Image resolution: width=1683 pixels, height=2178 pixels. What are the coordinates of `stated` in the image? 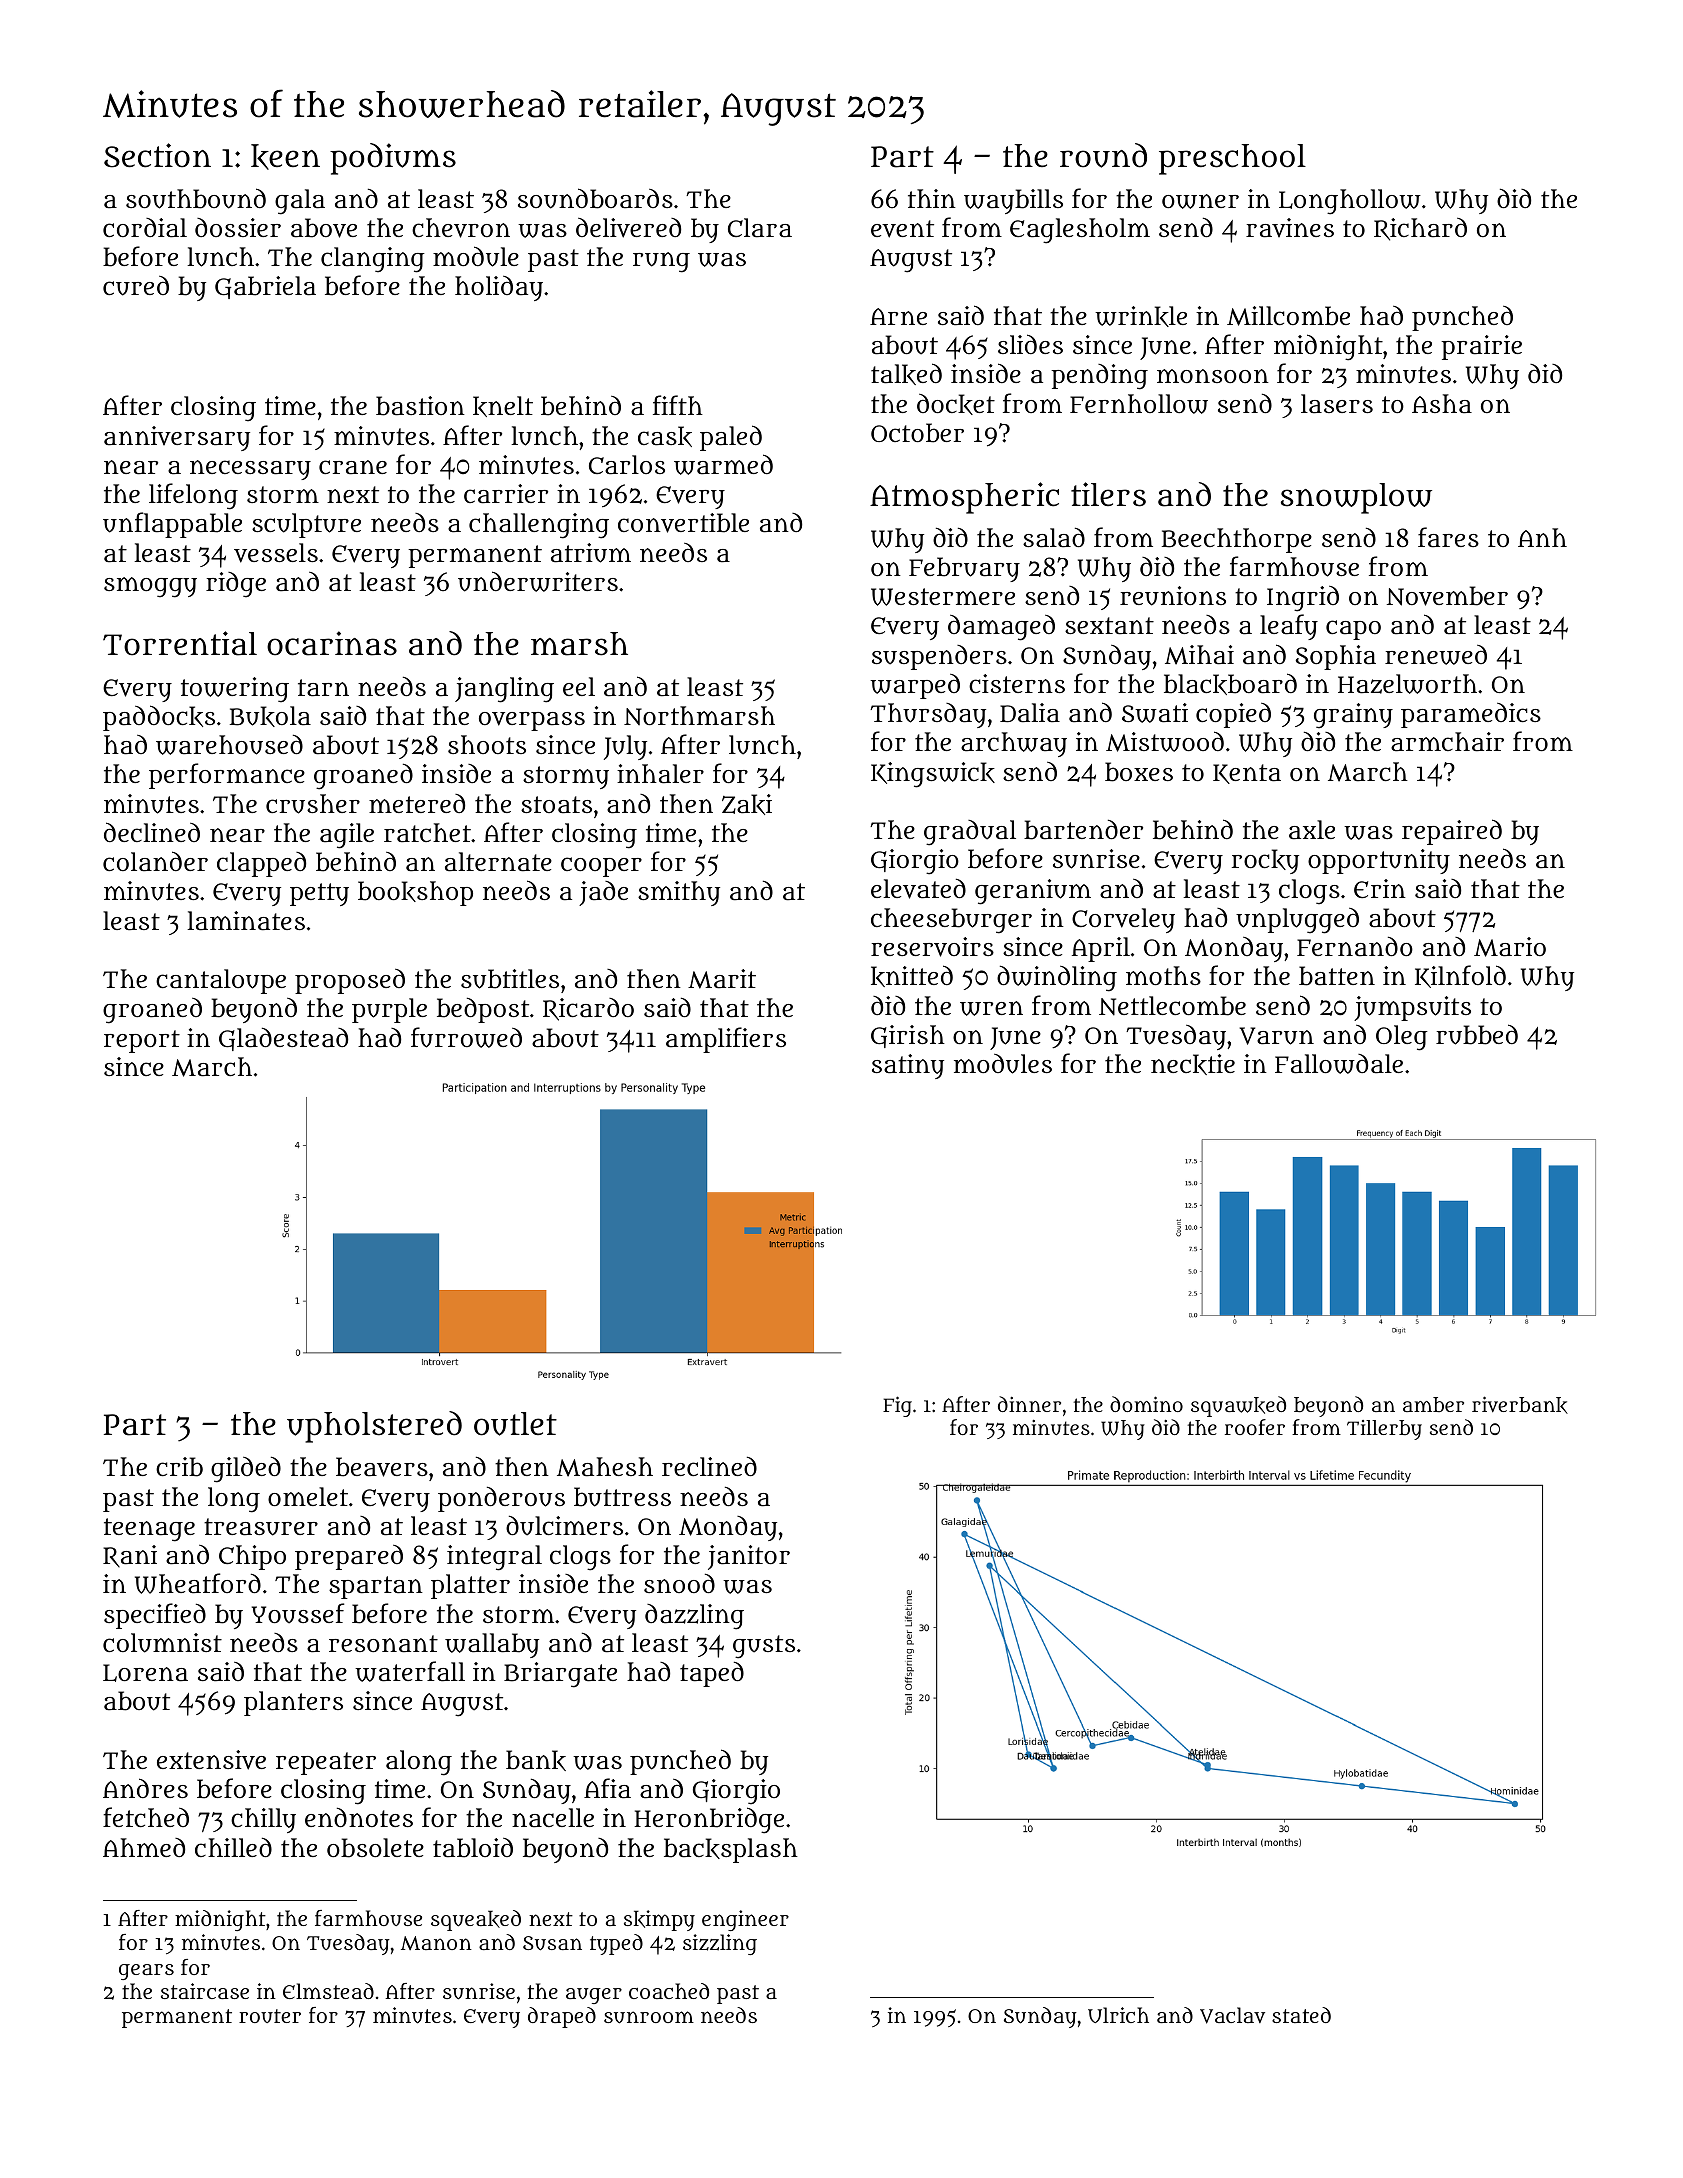 It's located at (1301, 2015).
